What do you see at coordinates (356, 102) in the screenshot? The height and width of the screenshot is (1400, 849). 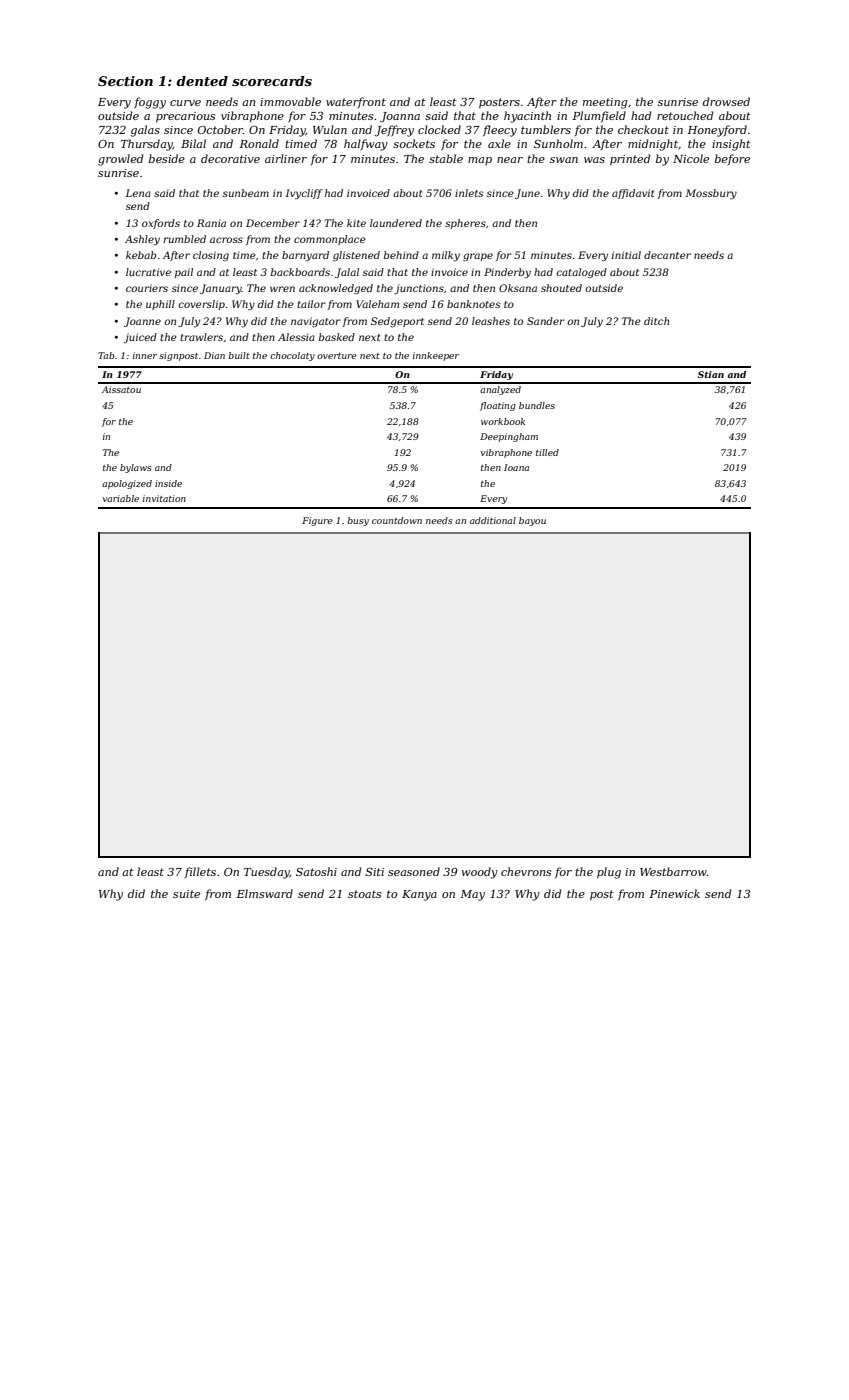 I see `waterfront` at bounding box center [356, 102].
